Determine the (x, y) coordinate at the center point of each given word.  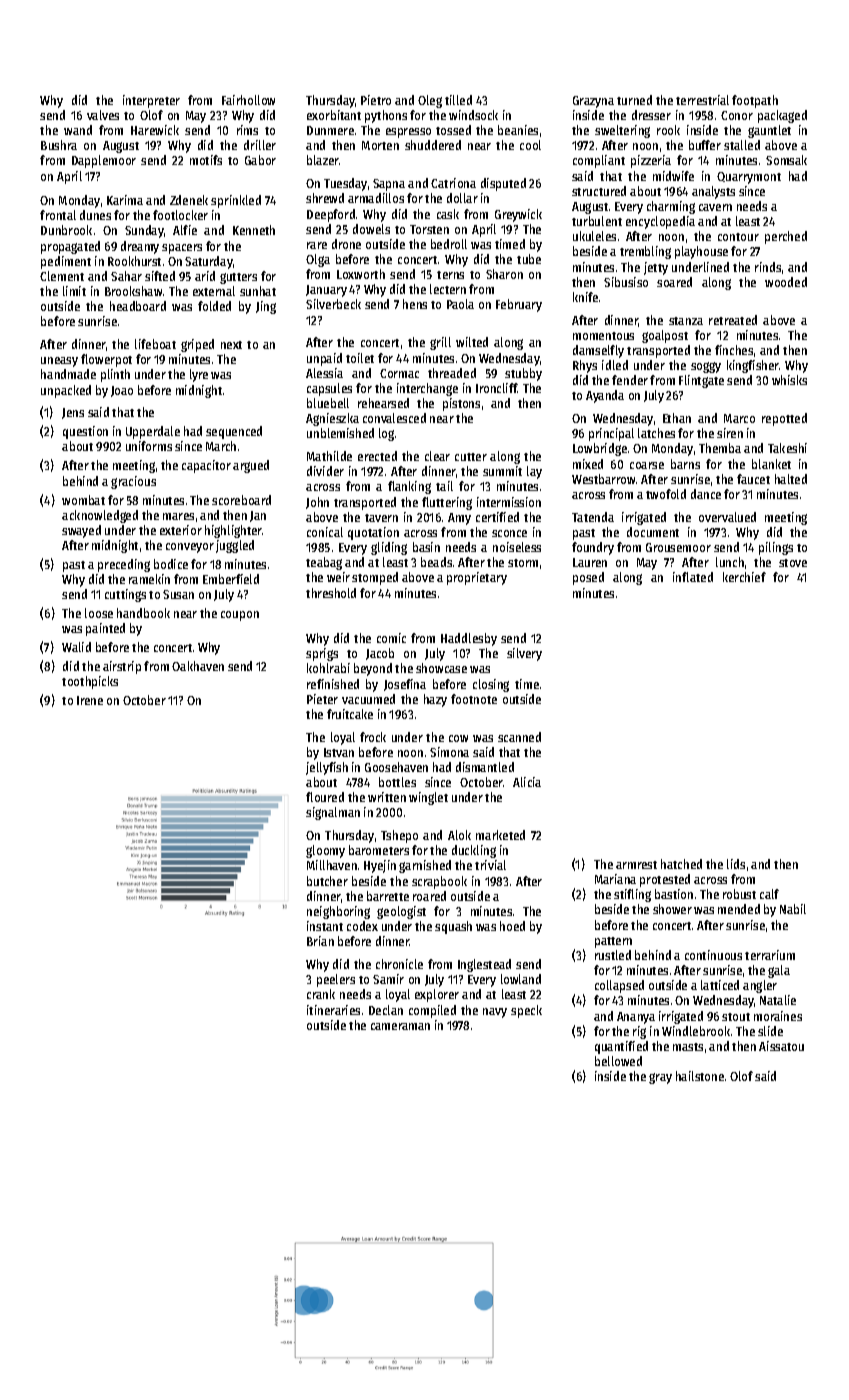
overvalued (727, 517)
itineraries (333, 1010)
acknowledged (100, 516)
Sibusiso (626, 282)
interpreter (151, 101)
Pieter (322, 699)
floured (325, 797)
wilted (472, 342)
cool (530, 145)
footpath (755, 101)
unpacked (66, 391)
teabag (324, 563)
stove (793, 563)
